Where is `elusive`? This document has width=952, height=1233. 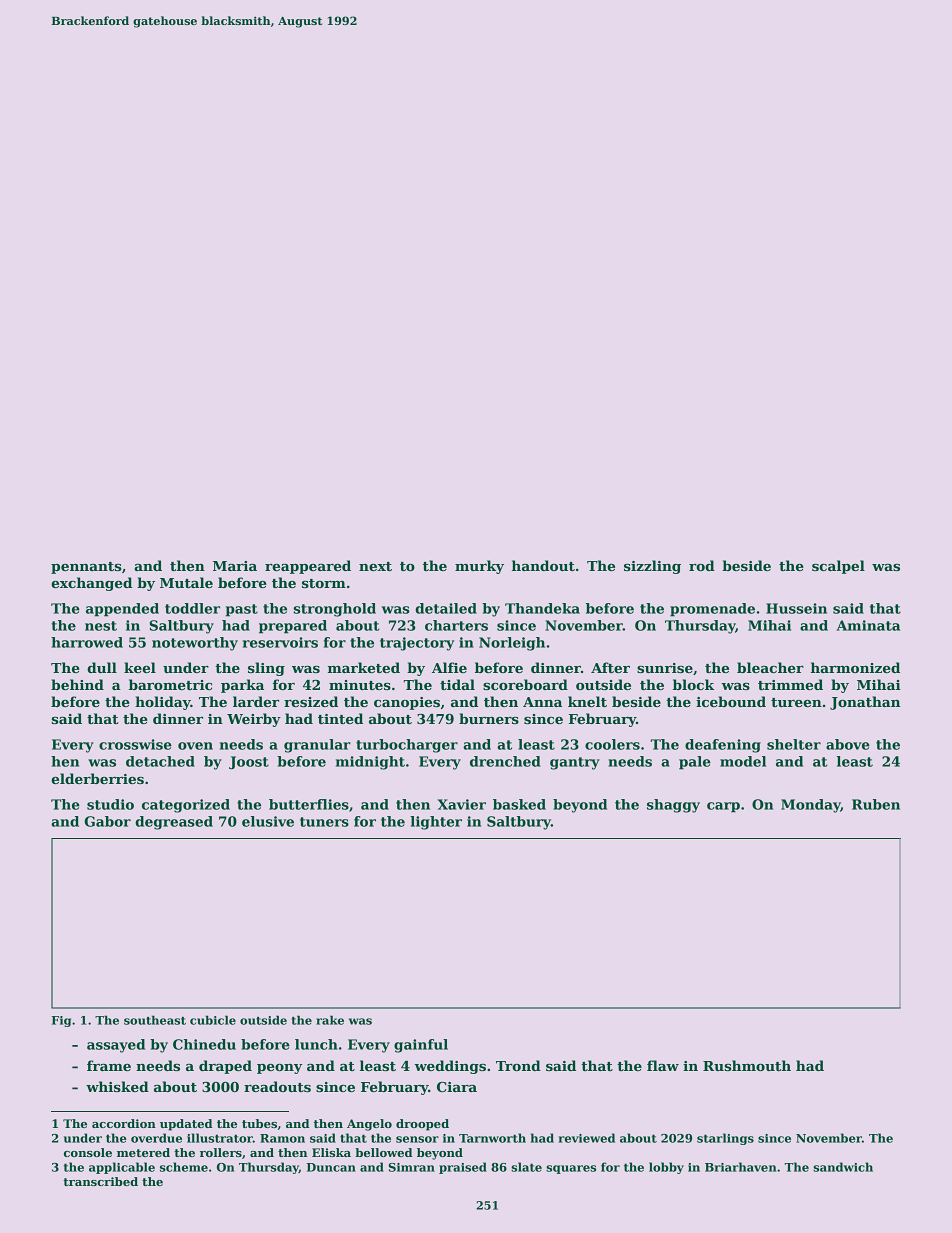 elusive is located at coordinates (268, 821).
